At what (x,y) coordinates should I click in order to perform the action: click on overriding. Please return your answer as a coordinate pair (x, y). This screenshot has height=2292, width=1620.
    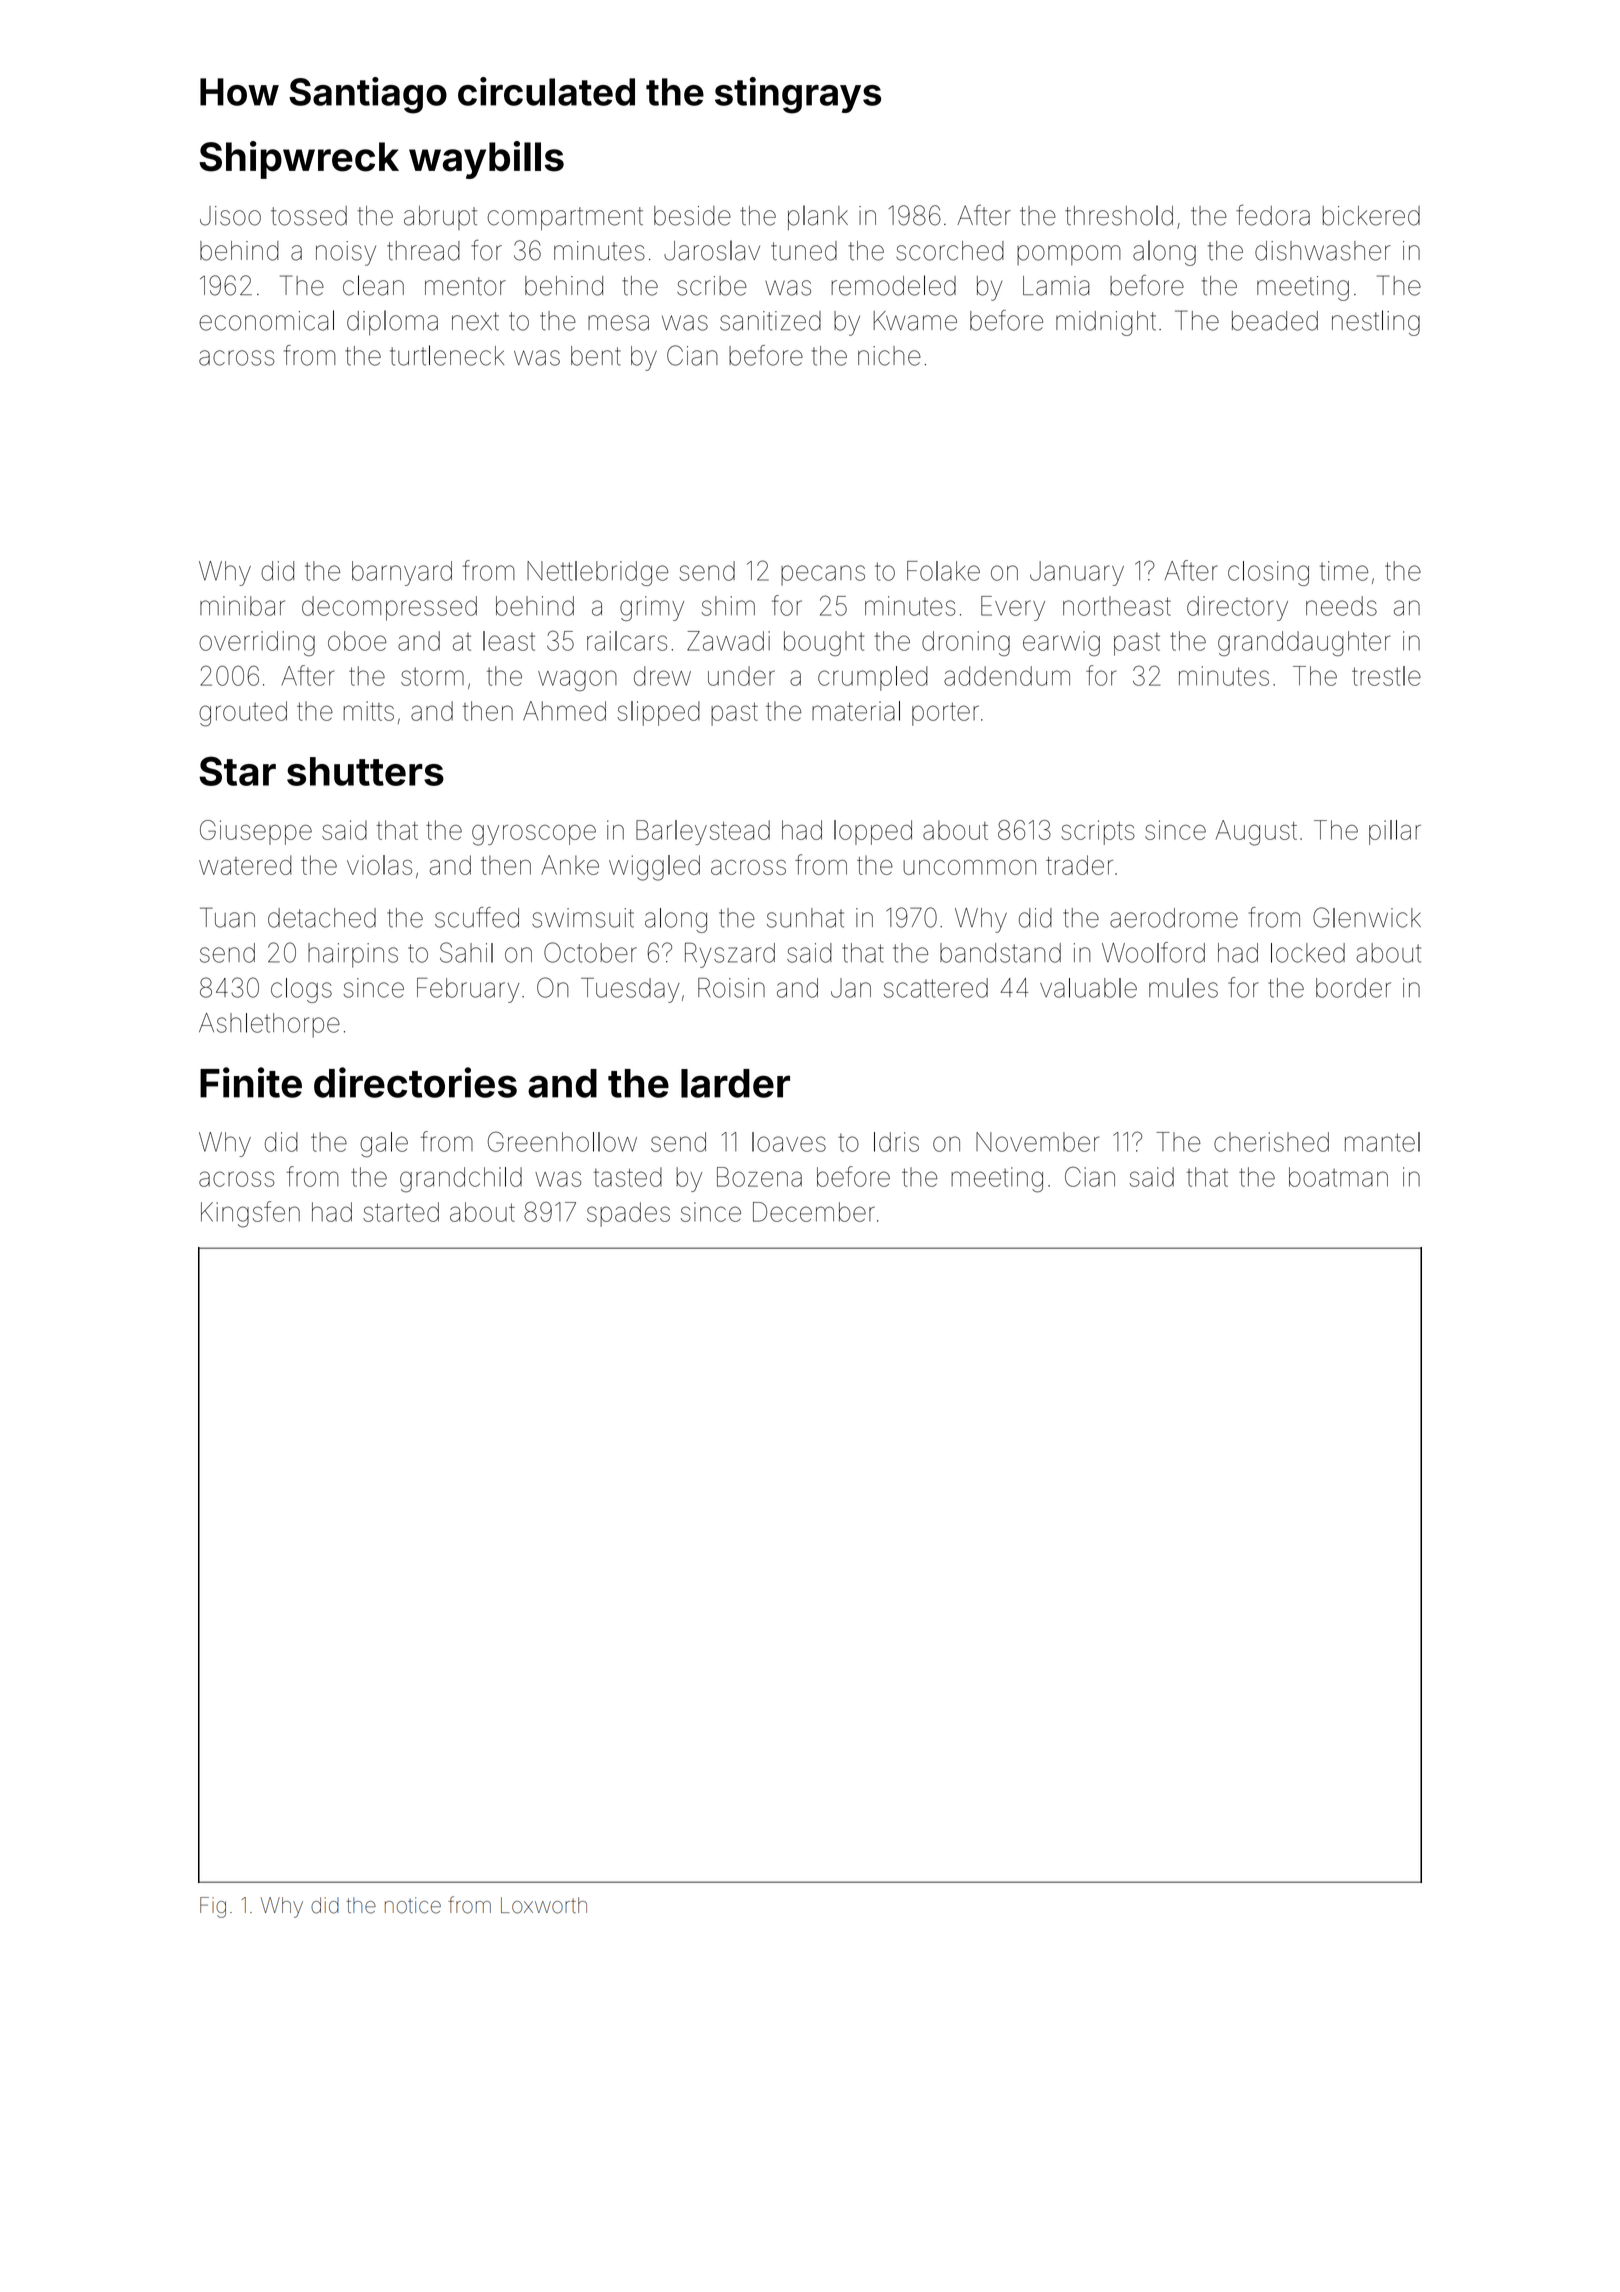
    Looking at the image, I should click on (257, 643).
